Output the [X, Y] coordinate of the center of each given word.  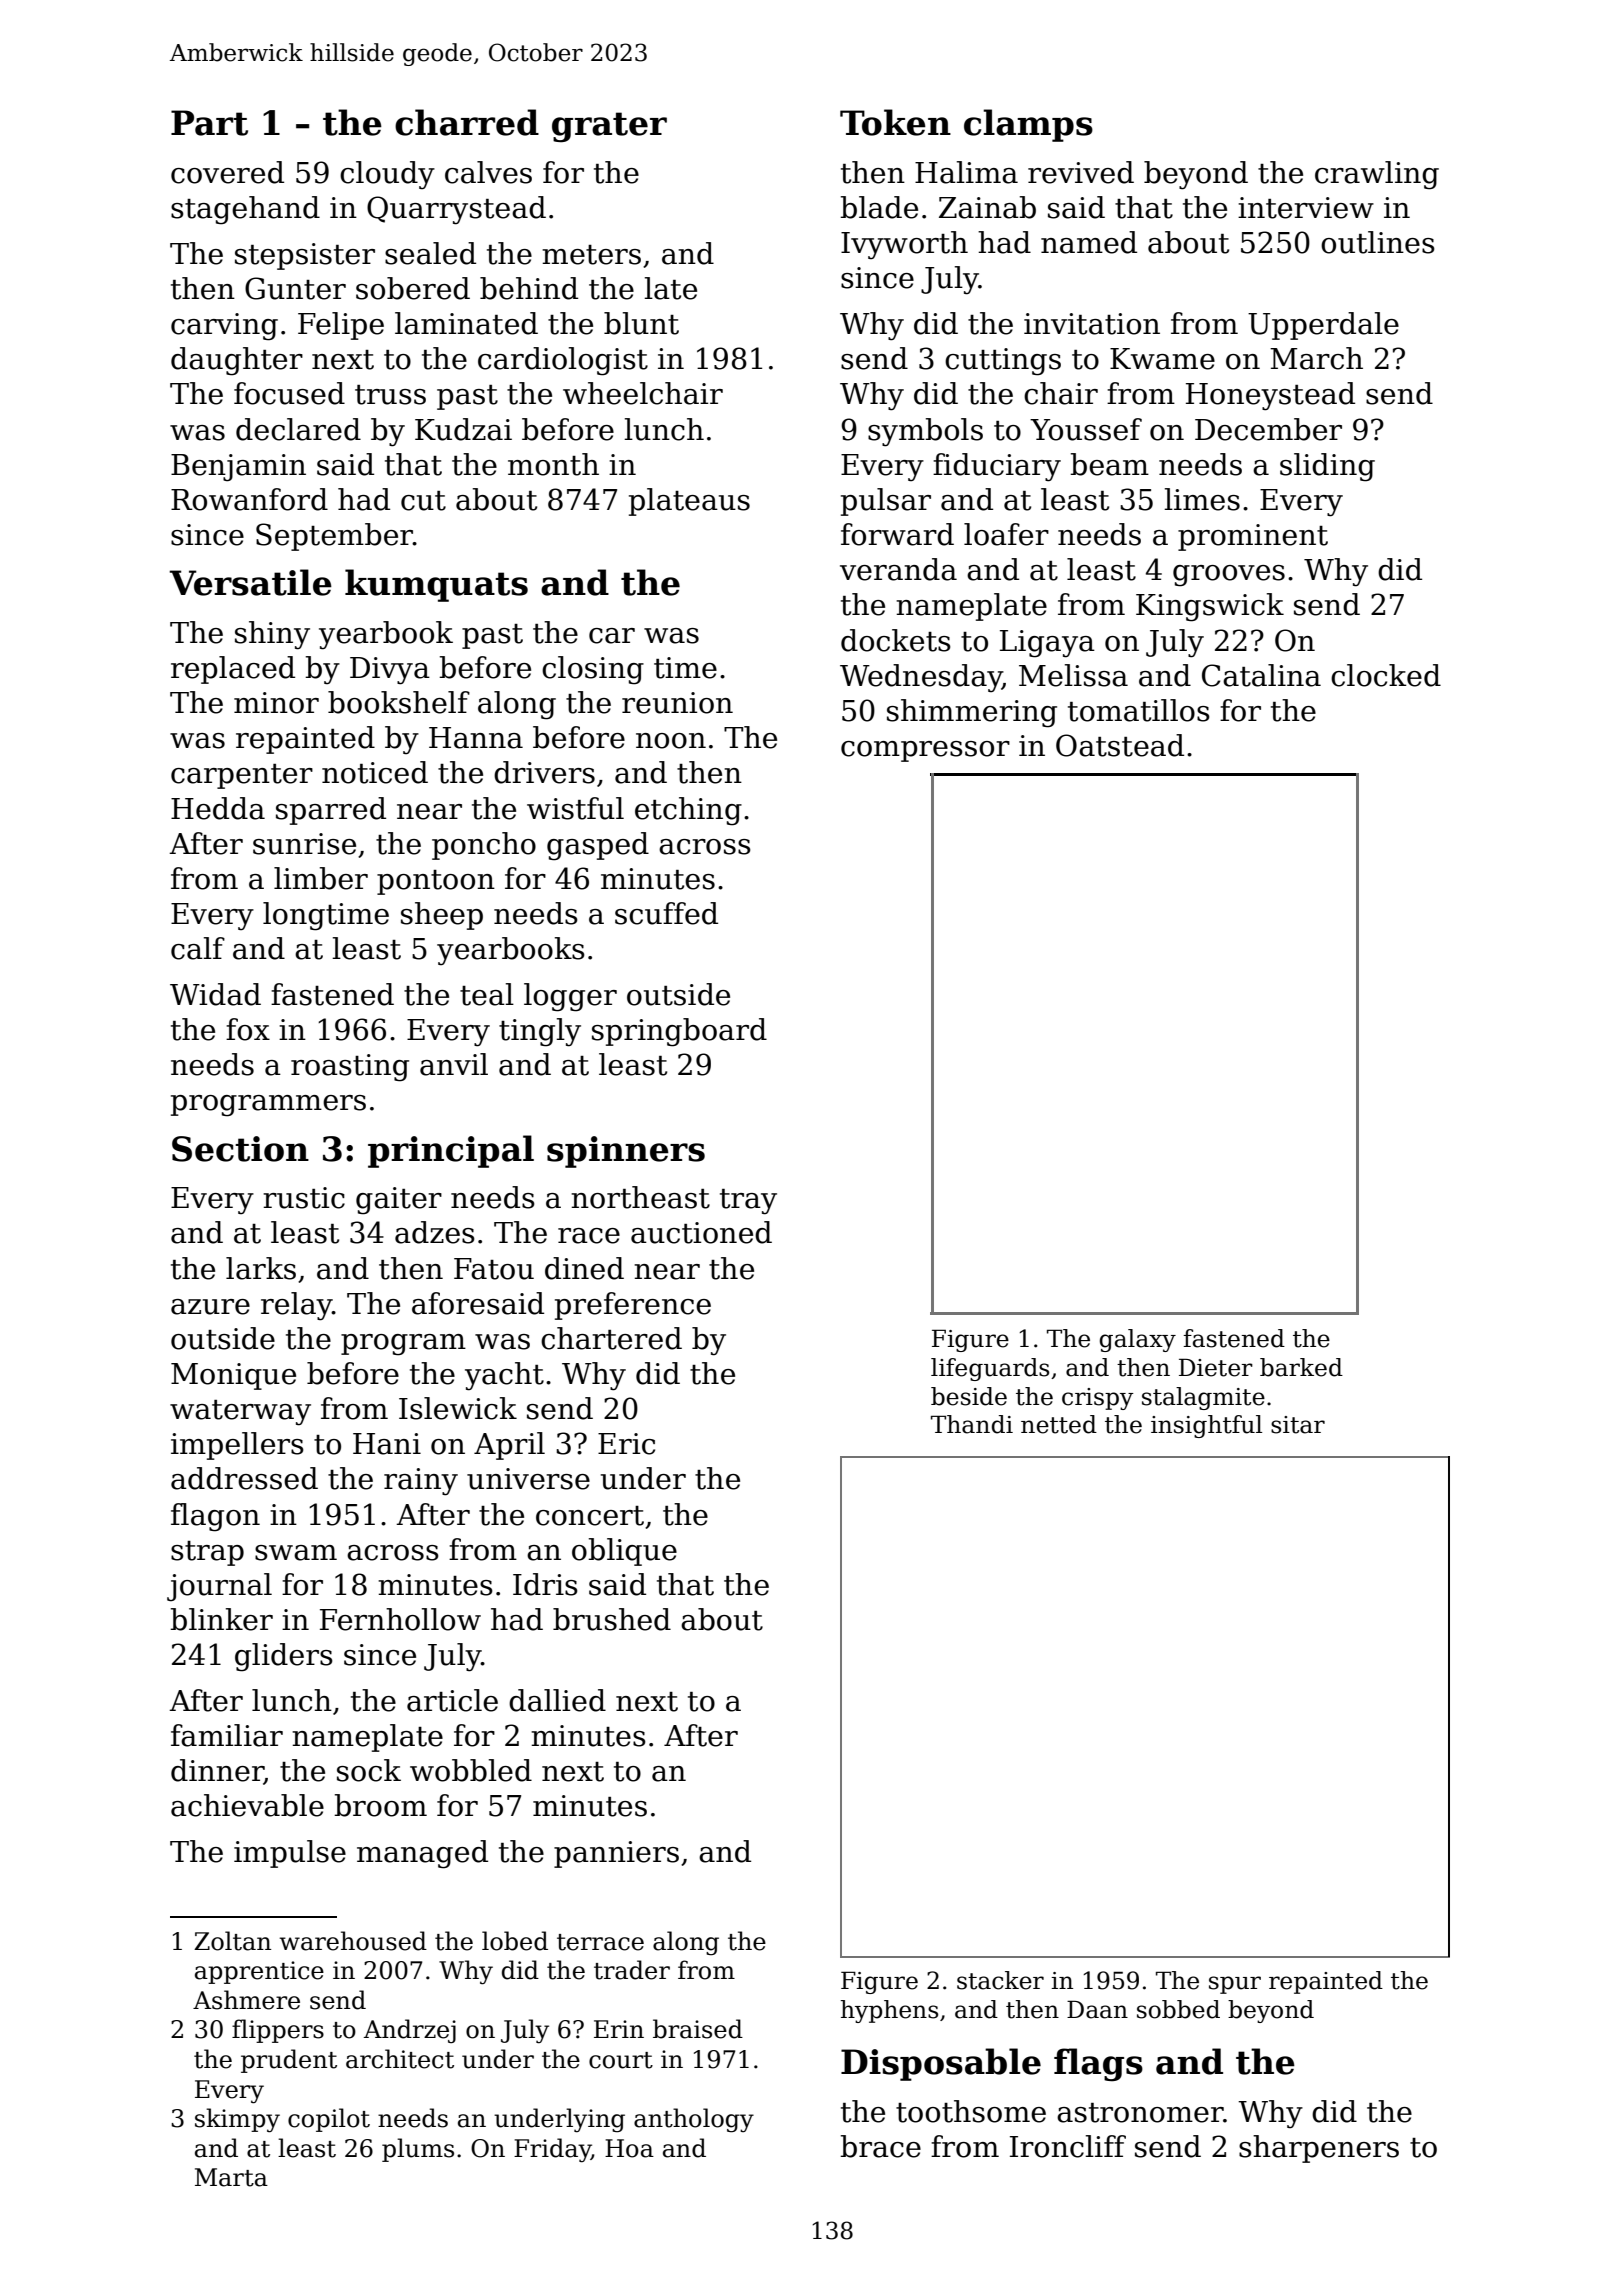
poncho [484, 846]
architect [400, 2059]
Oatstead [1120, 745]
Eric [626, 1444]
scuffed [666, 913]
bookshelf [399, 702]
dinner [217, 1771]
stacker [1000, 1980]
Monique [233, 1376]
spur [1235, 1985]
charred [467, 122]
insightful [1206, 1426]
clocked [1386, 675]
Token [895, 122]
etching [688, 811]
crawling [1377, 175]
